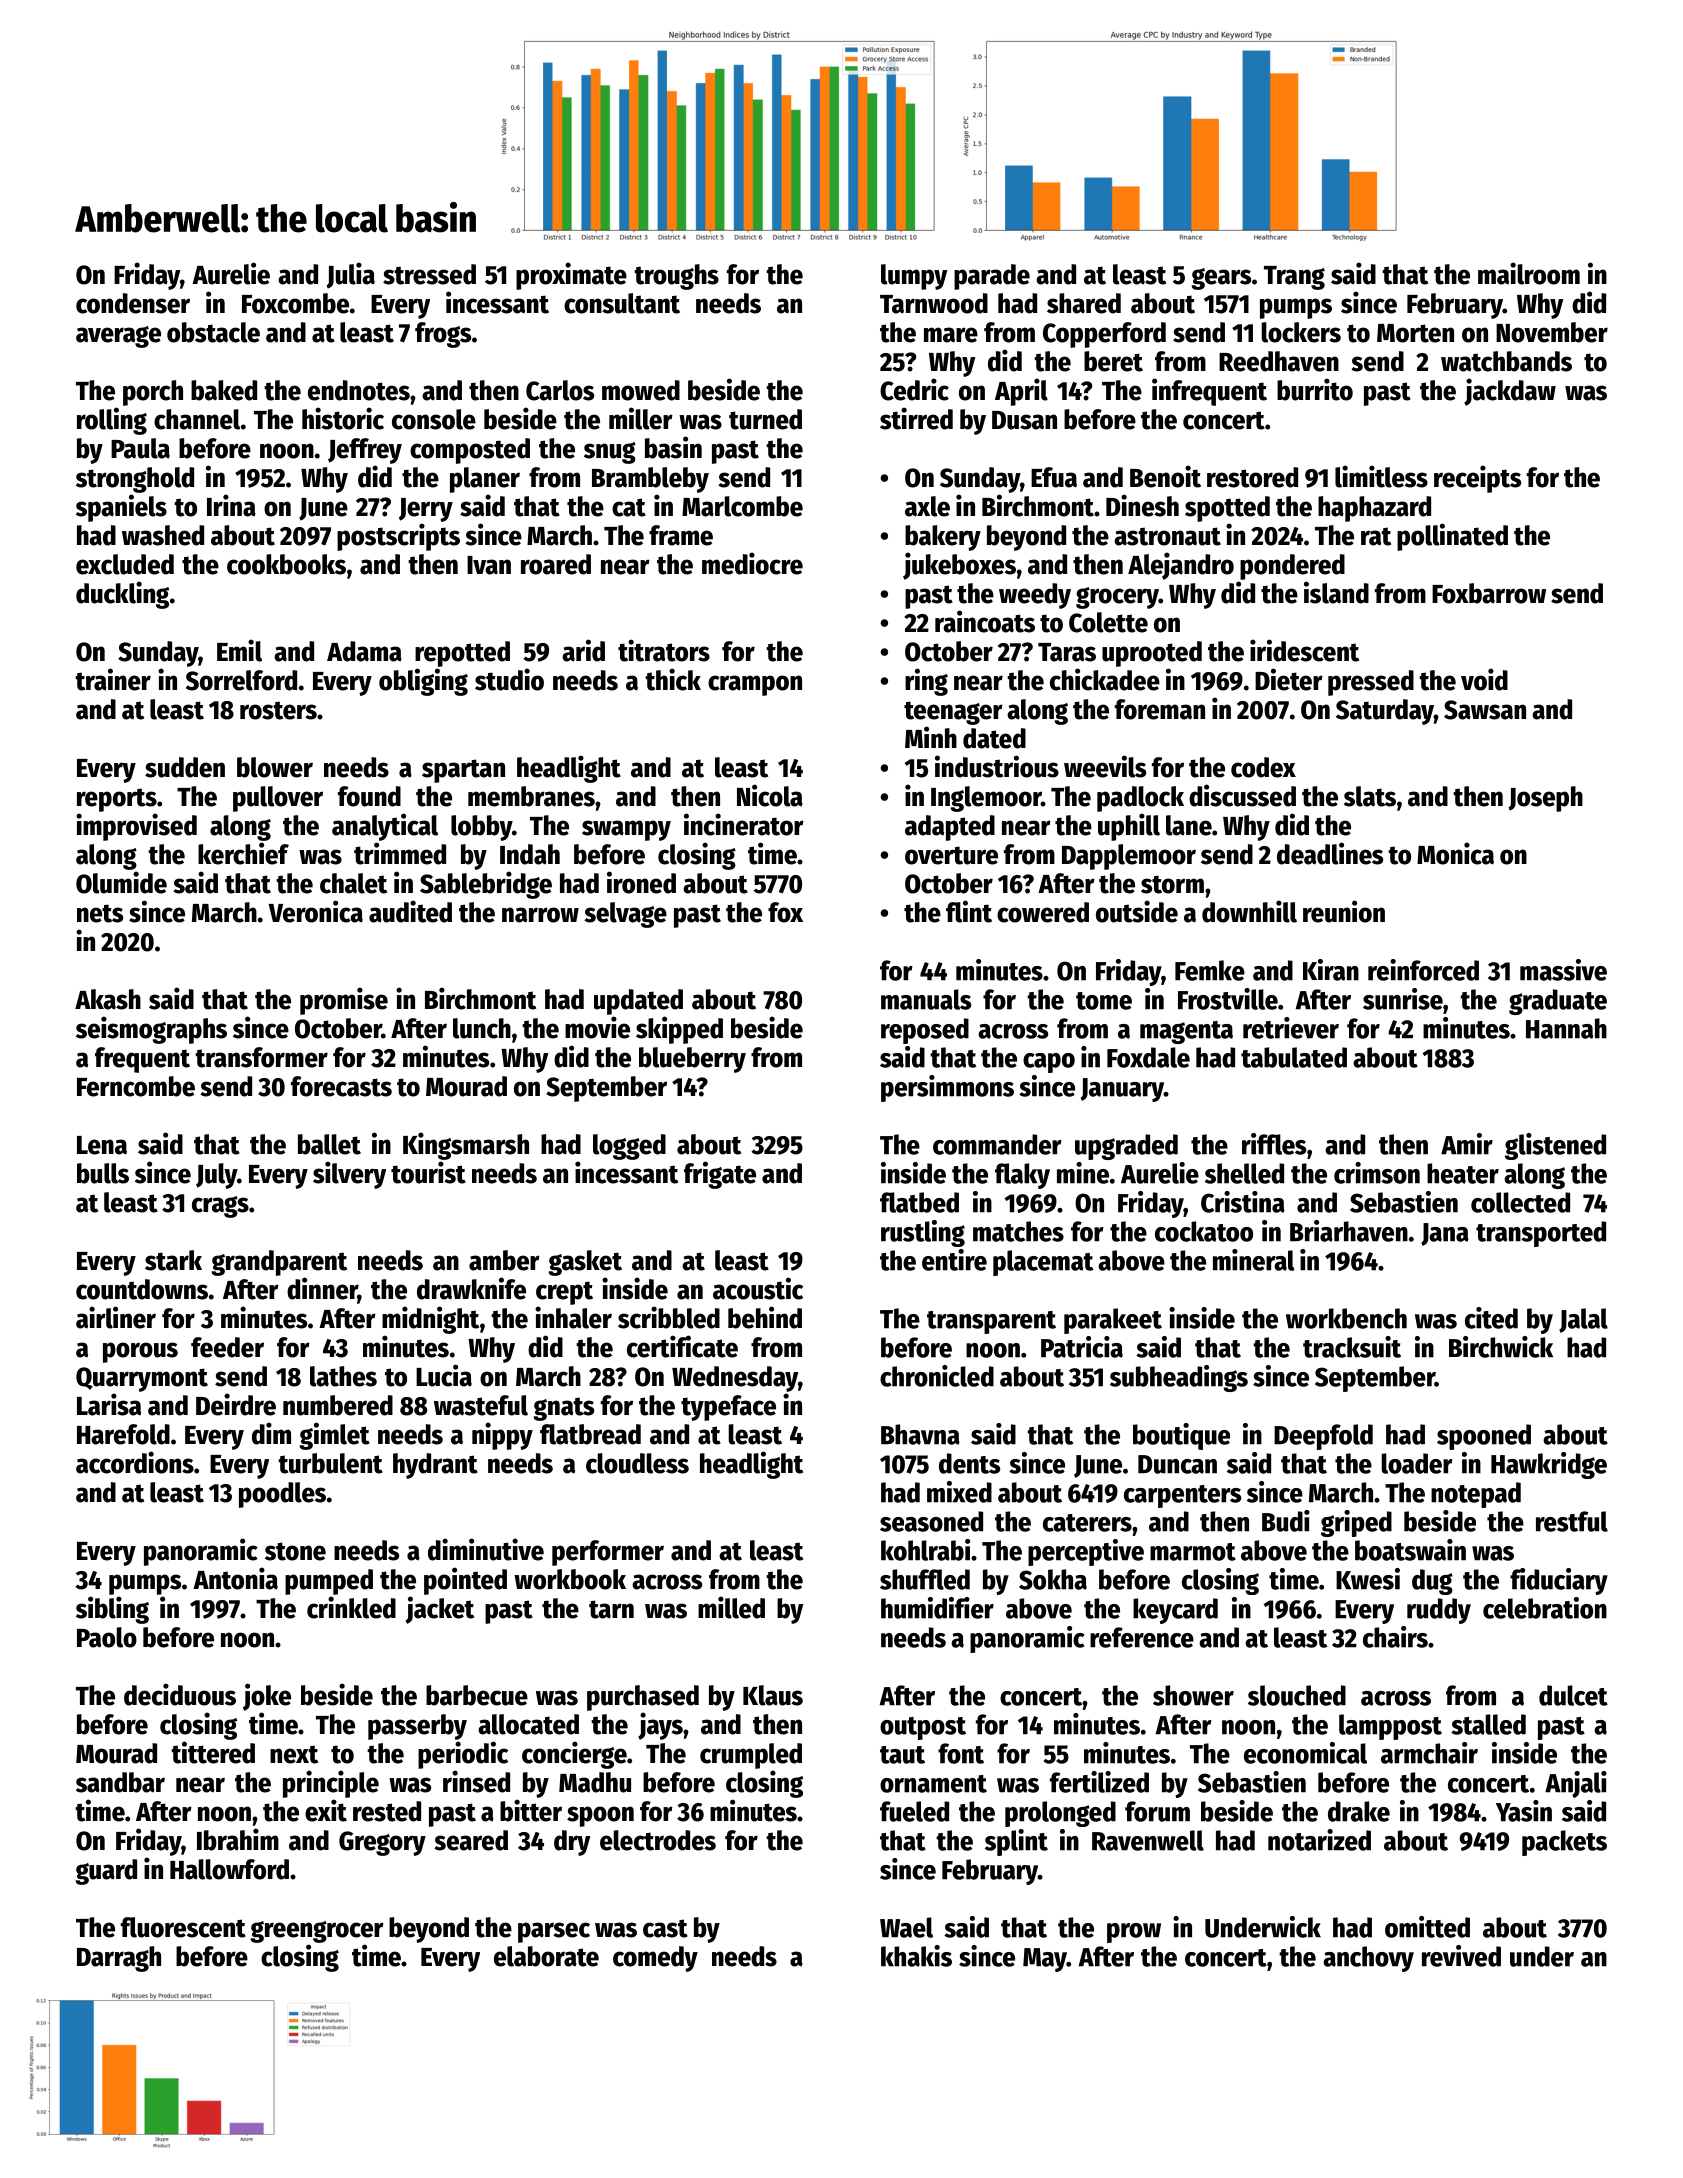 The height and width of the page is (2178, 1683). What do you see at coordinates (133, 303) in the page?
I see `condenser` at bounding box center [133, 303].
